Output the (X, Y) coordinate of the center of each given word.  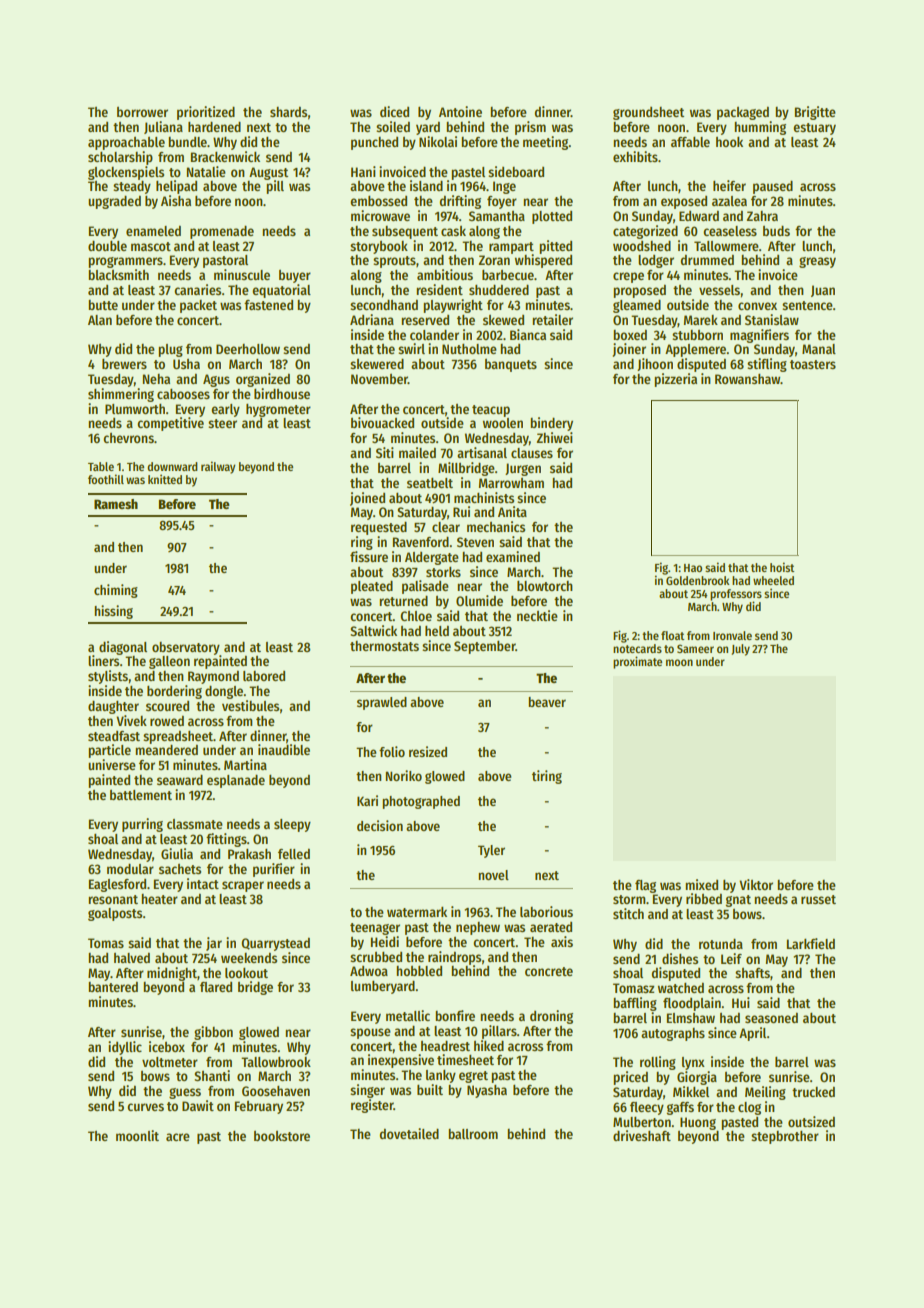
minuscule (242, 274)
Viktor (756, 884)
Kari (367, 800)
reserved (425, 320)
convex (757, 306)
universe (112, 764)
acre (178, 1137)
